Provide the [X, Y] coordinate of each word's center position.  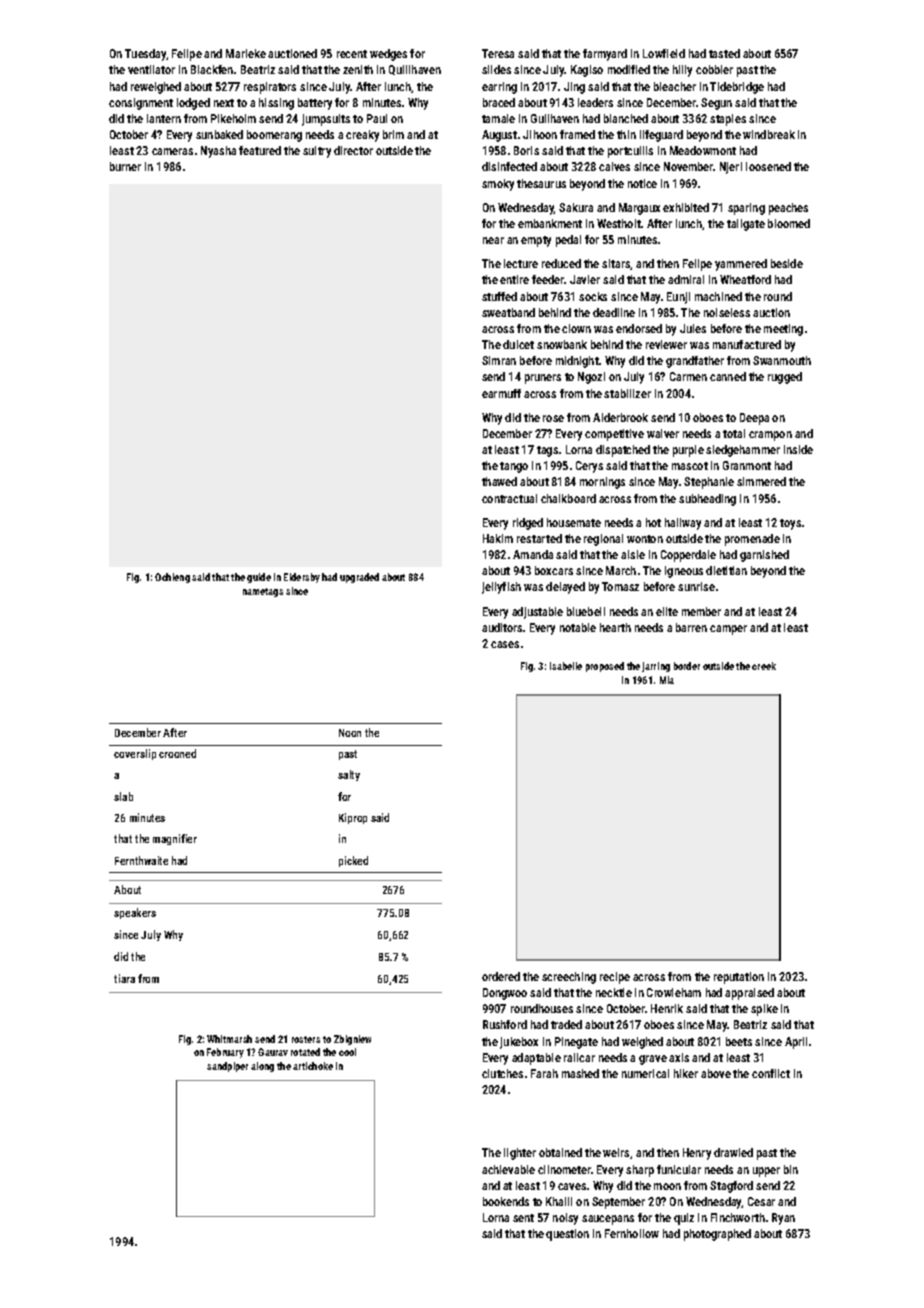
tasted [724, 53]
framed [577, 134]
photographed [717, 1235]
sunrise [696, 586]
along [262, 1067]
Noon [350, 733]
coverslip [135, 754]
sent [523, 1218]
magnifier [175, 839]
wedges [388, 55]
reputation [739, 978]
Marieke [246, 53]
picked [353, 861]
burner [125, 166]
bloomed [789, 223]
